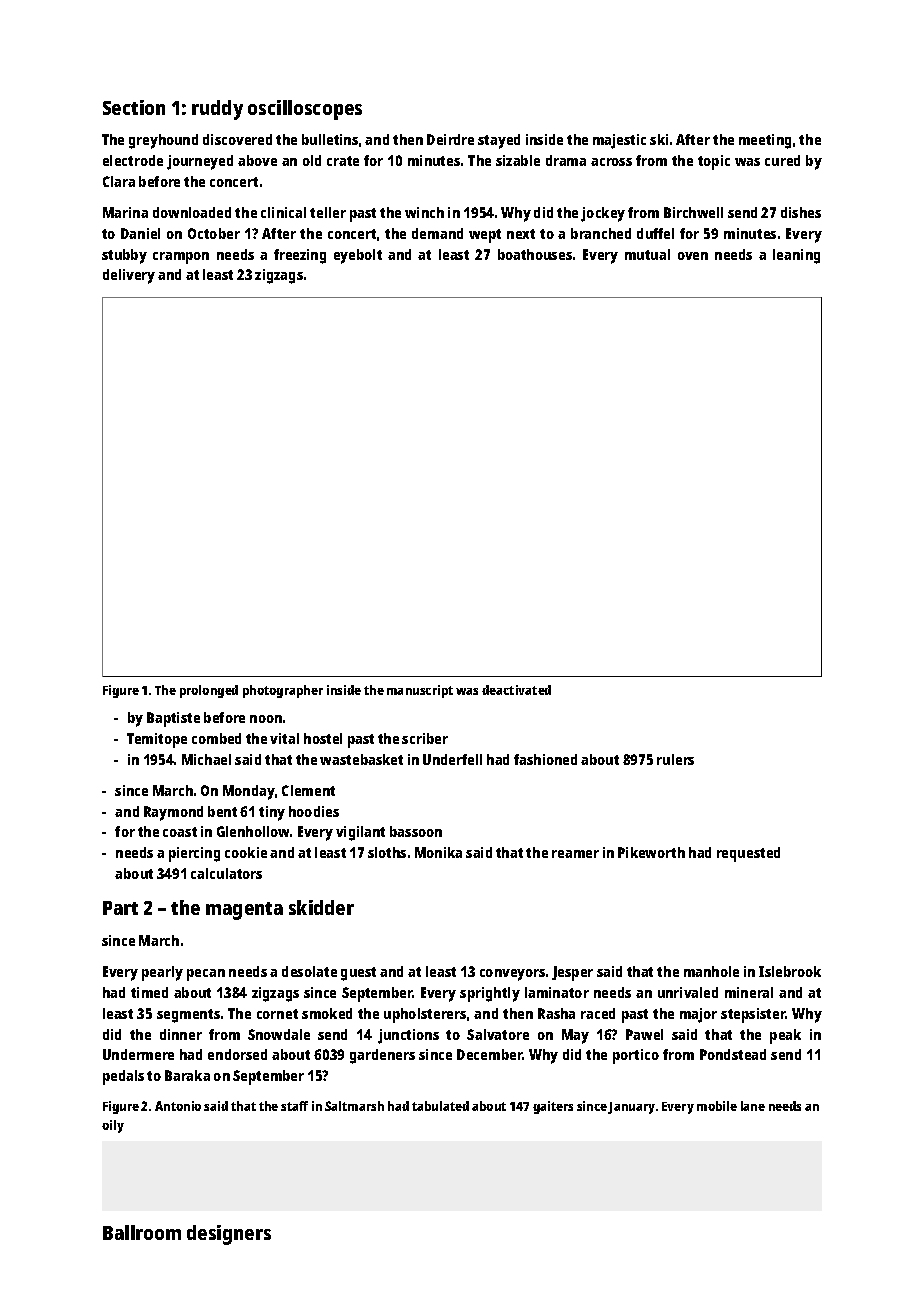  Describe the element at coordinates (134, 107) in the document. I see `Section` at that location.
